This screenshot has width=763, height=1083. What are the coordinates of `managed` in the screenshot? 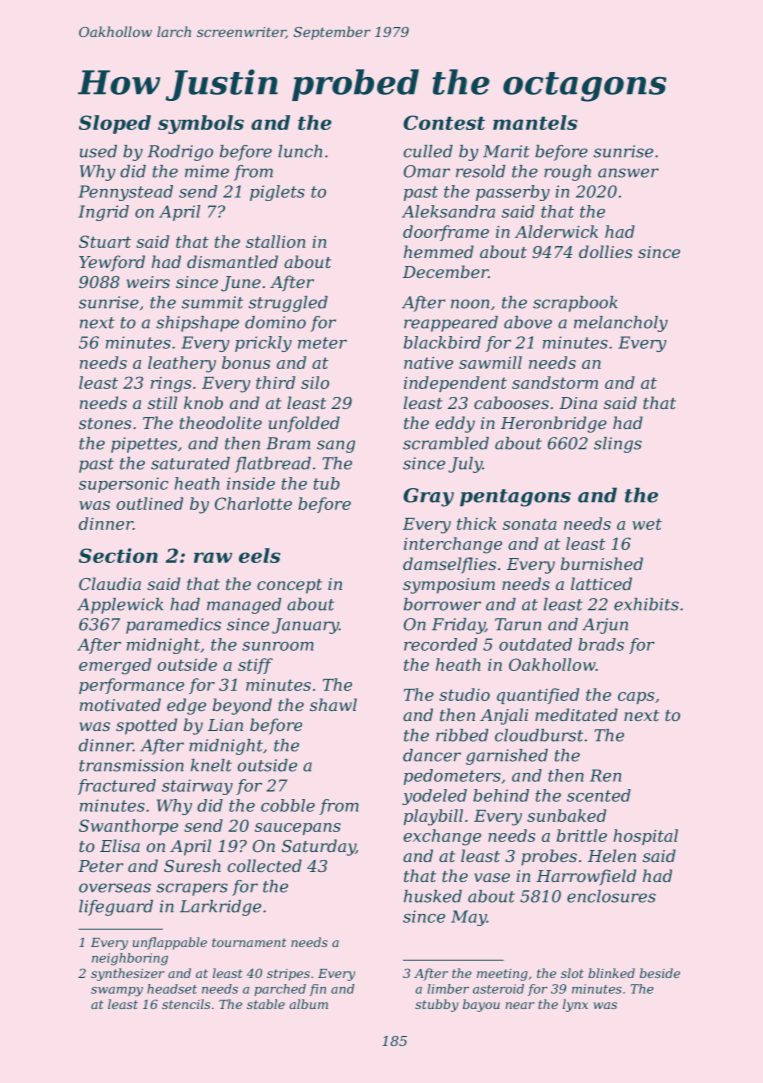 It's located at (244, 606).
